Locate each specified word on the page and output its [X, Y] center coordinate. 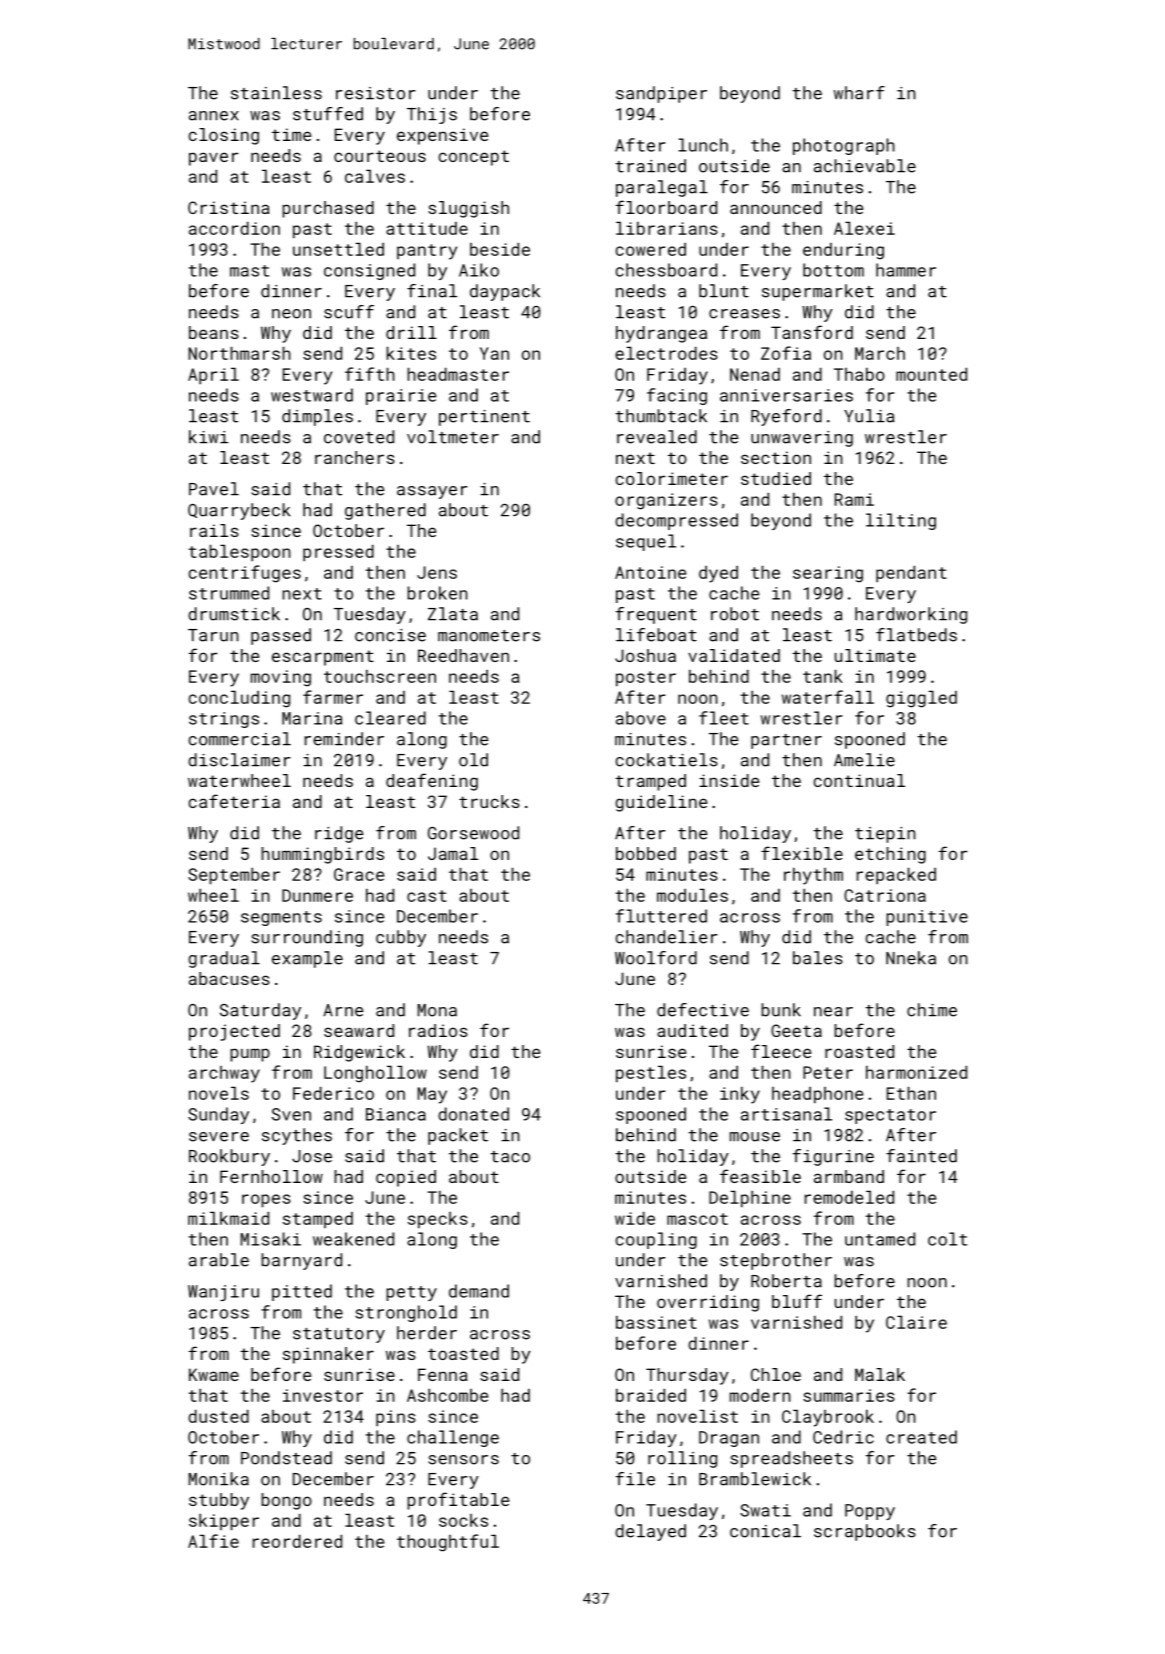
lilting [901, 521]
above [641, 718]
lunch [703, 145]
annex [214, 116]
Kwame [214, 1374]
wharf [859, 93]
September [234, 876]
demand [479, 1291]
